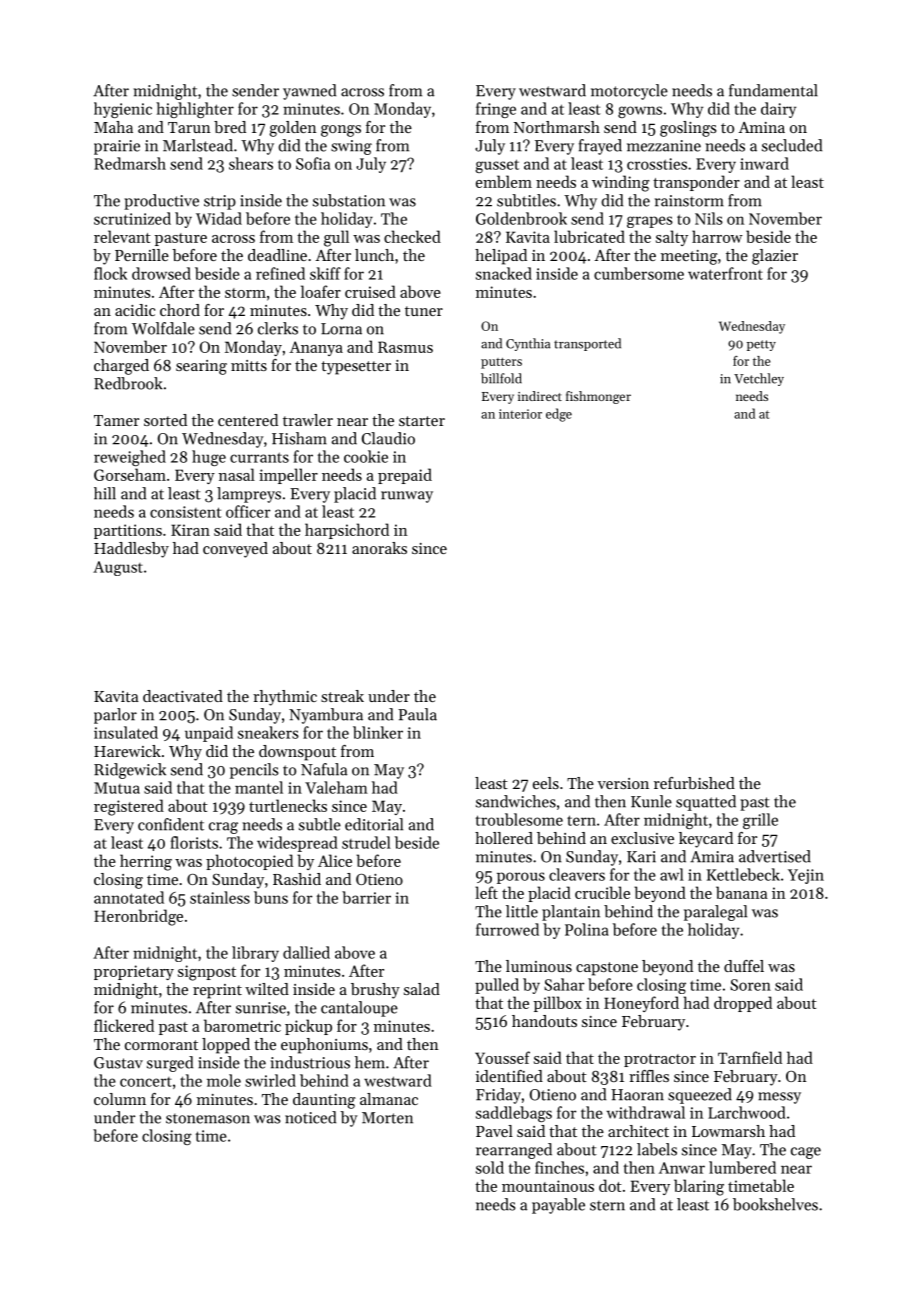 This image has width=924, height=1308. I want to click on fringe, so click(496, 110).
